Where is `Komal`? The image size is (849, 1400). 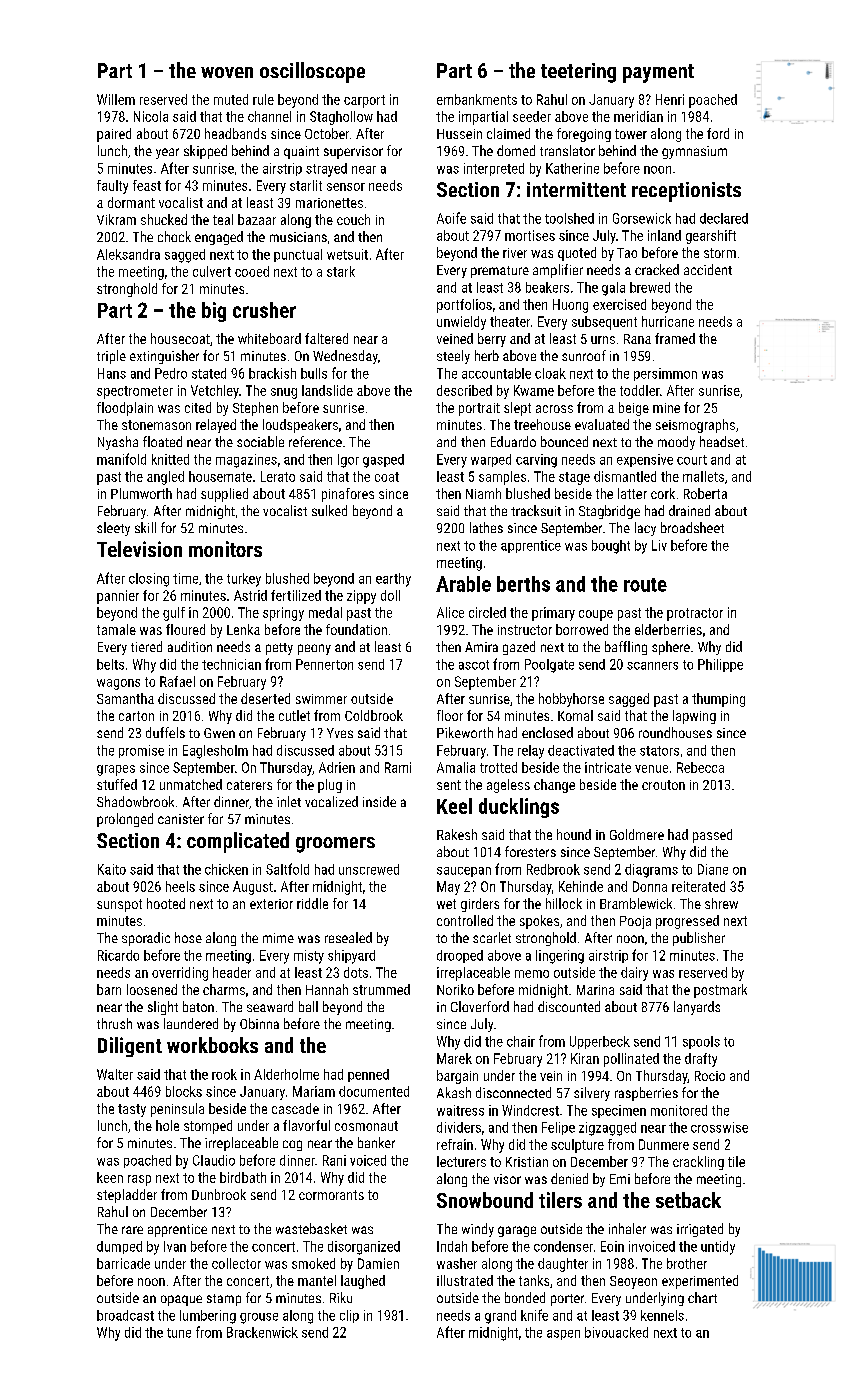 Komal is located at coordinates (575, 715).
